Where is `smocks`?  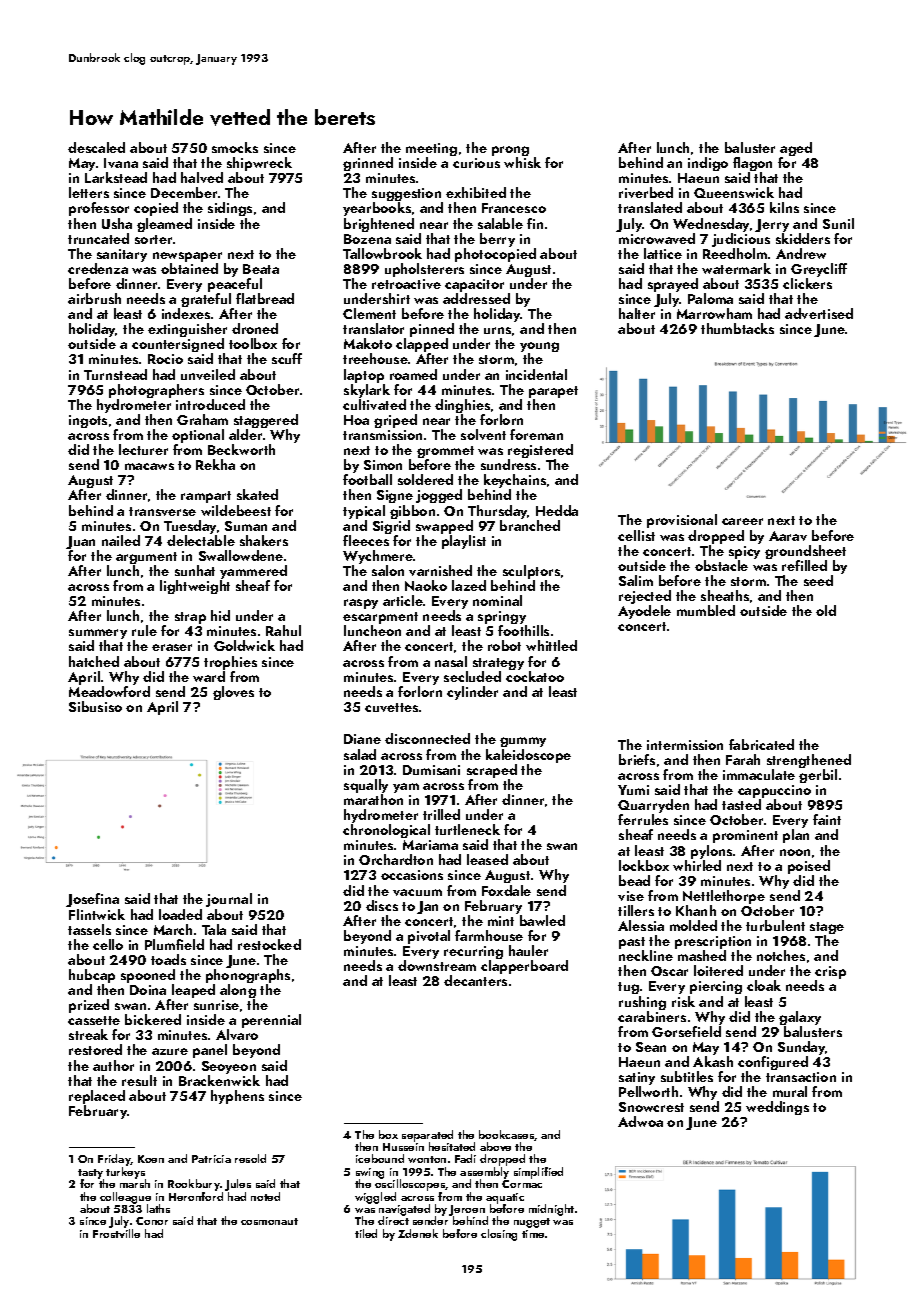 smocks is located at coordinates (235, 147).
